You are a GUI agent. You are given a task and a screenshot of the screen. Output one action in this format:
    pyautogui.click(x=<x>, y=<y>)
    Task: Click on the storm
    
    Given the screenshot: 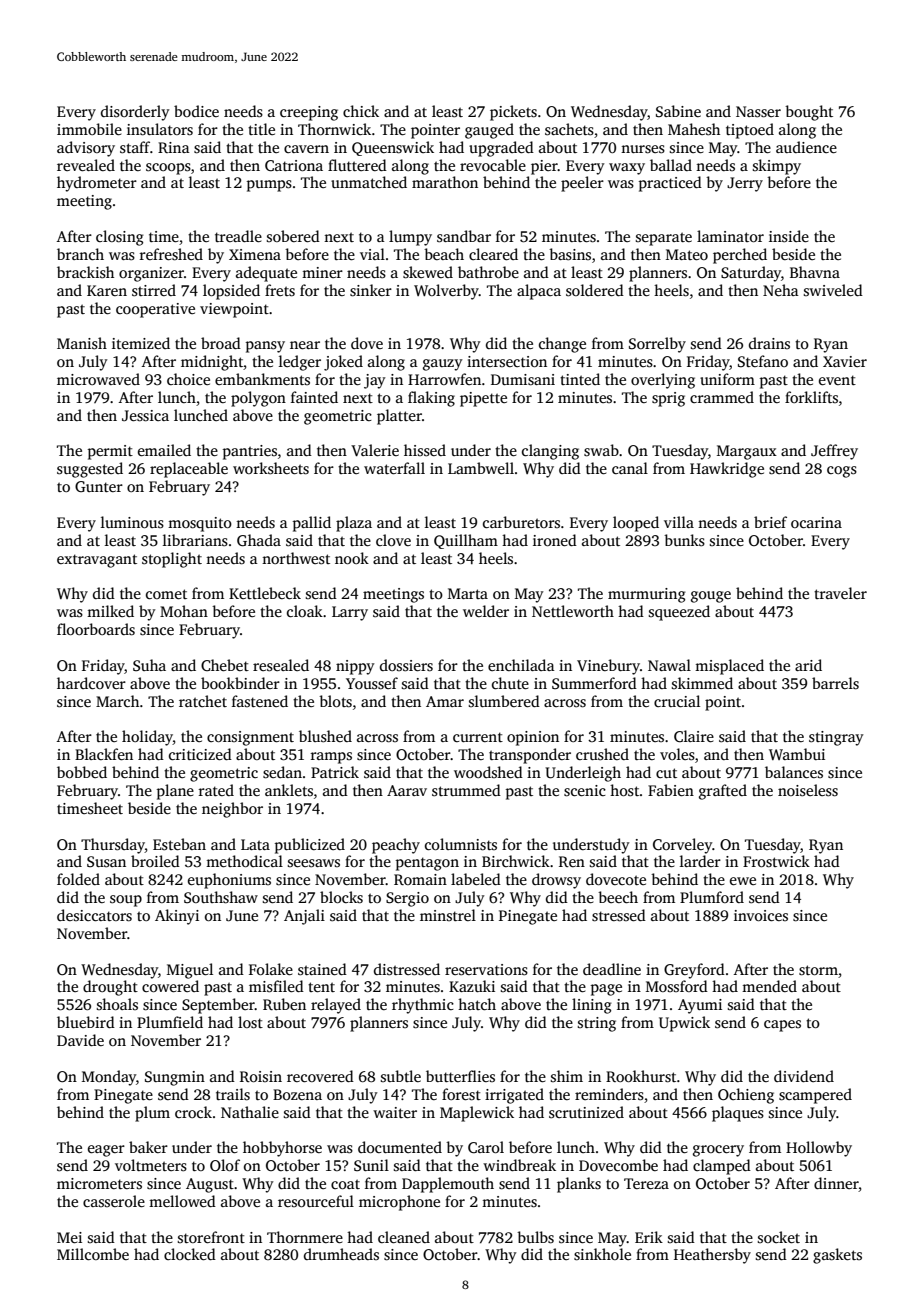 What is the action you would take?
    pyautogui.click(x=818, y=970)
